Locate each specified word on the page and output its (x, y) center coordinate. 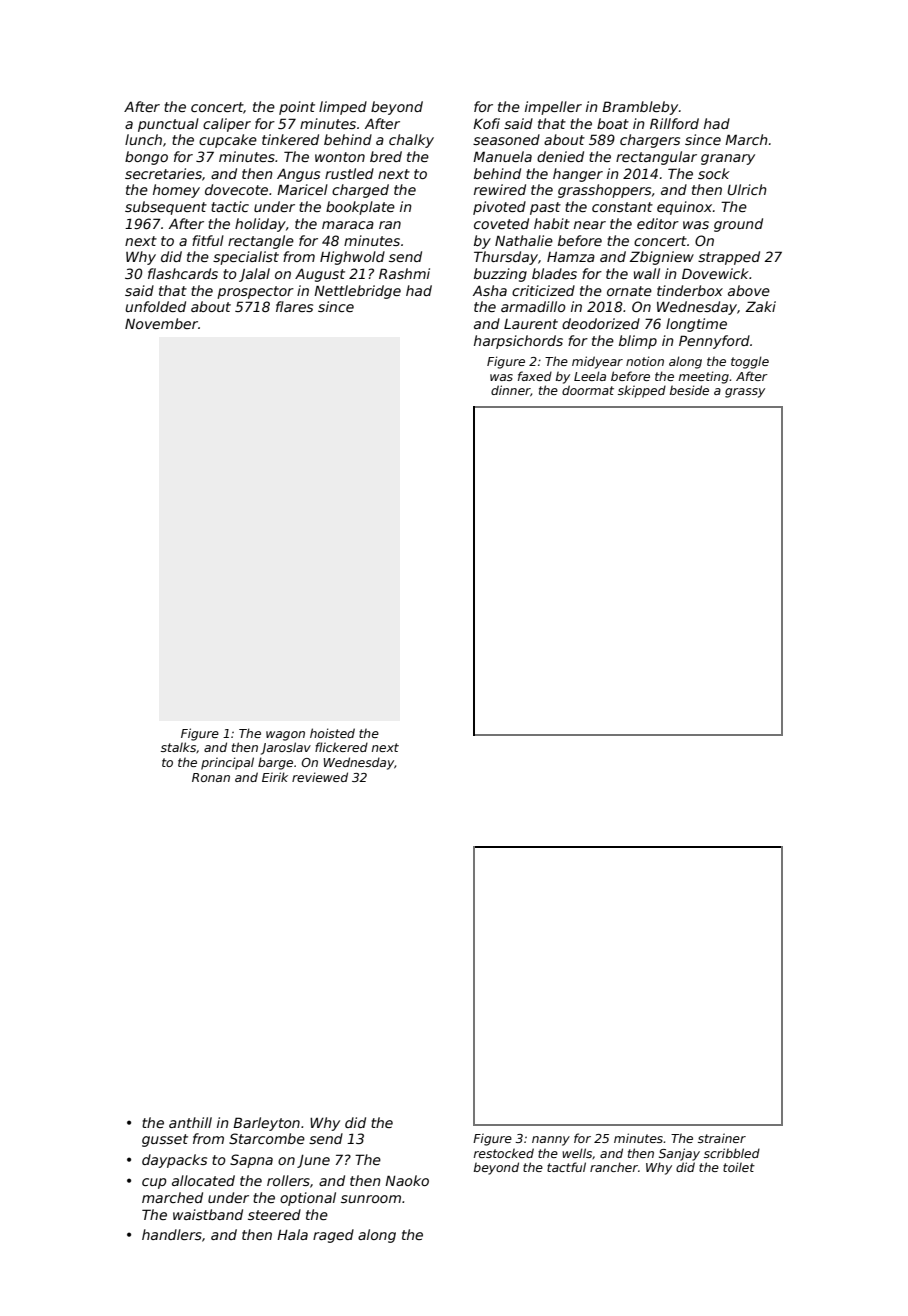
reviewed (320, 777)
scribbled (732, 1153)
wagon (285, 736)
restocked (504, 1153)
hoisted (332, 733)
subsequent (166, 208)
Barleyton (266, 1124)
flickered (341, 747)
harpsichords (518, 342)
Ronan (211, 777)
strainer (722, 1138)
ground (738, 225)
